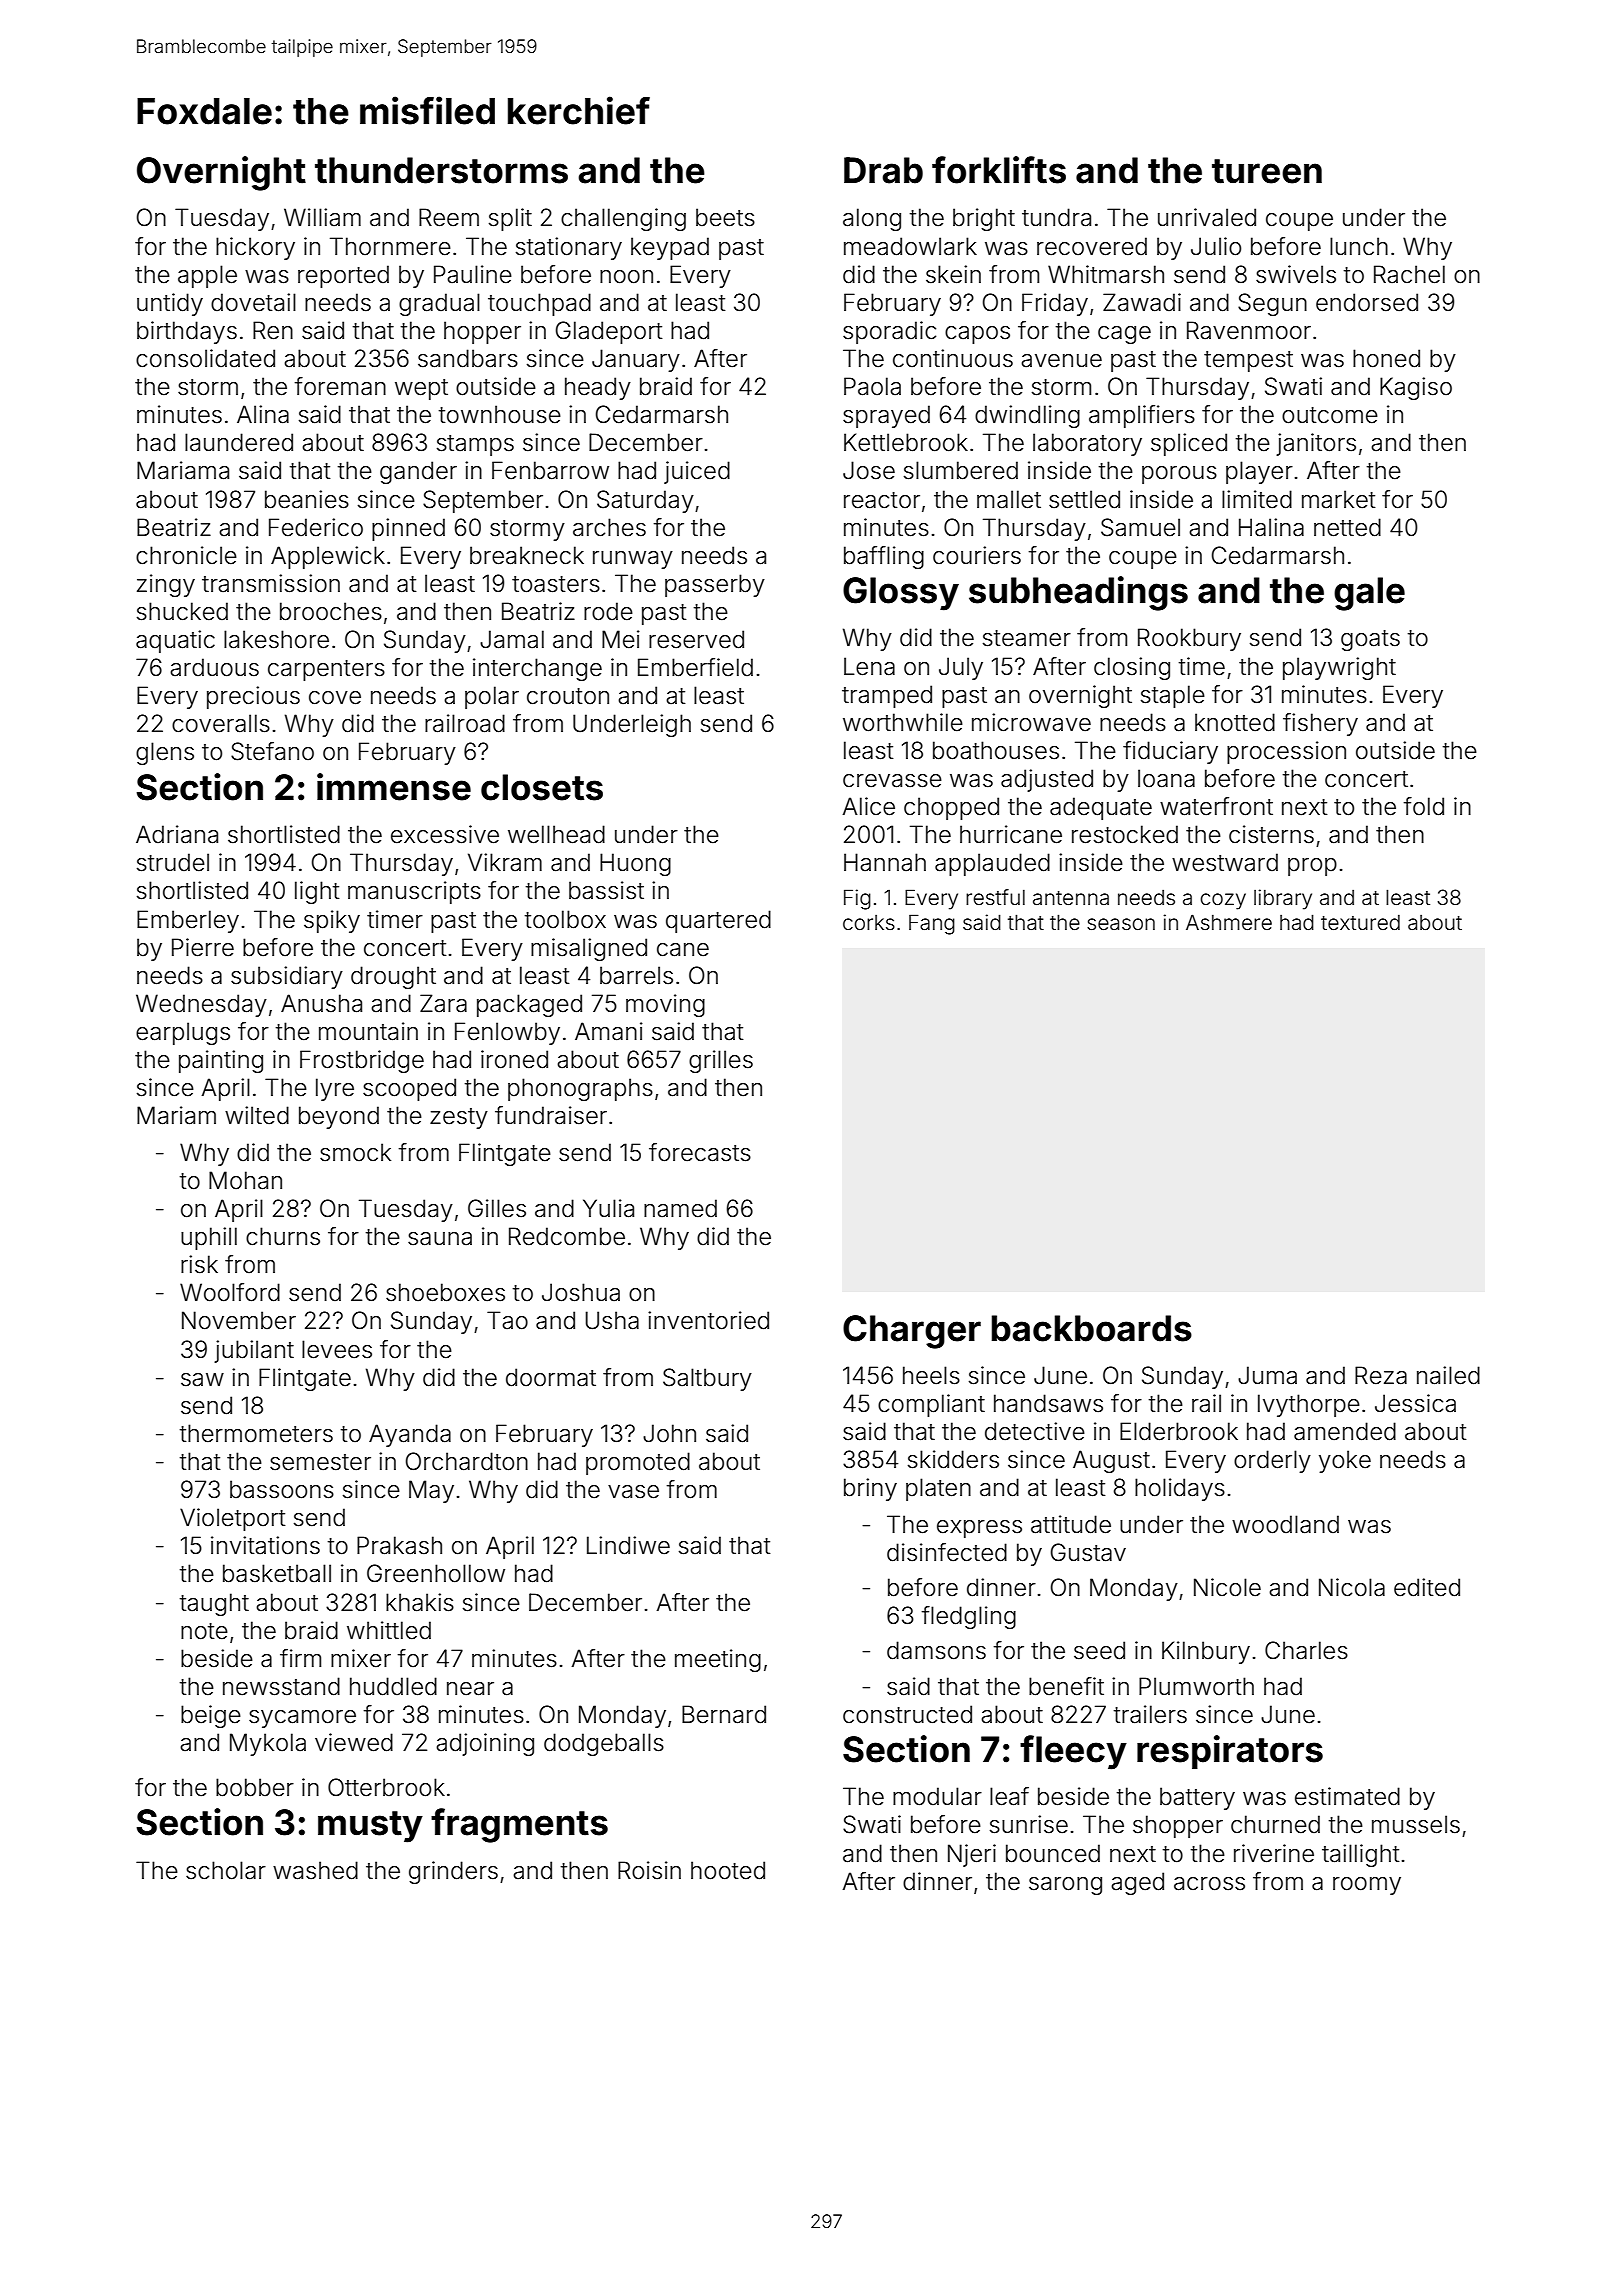  Describe the element at coordinates (1267, 171) in the image. I see `tureen` at that location.
